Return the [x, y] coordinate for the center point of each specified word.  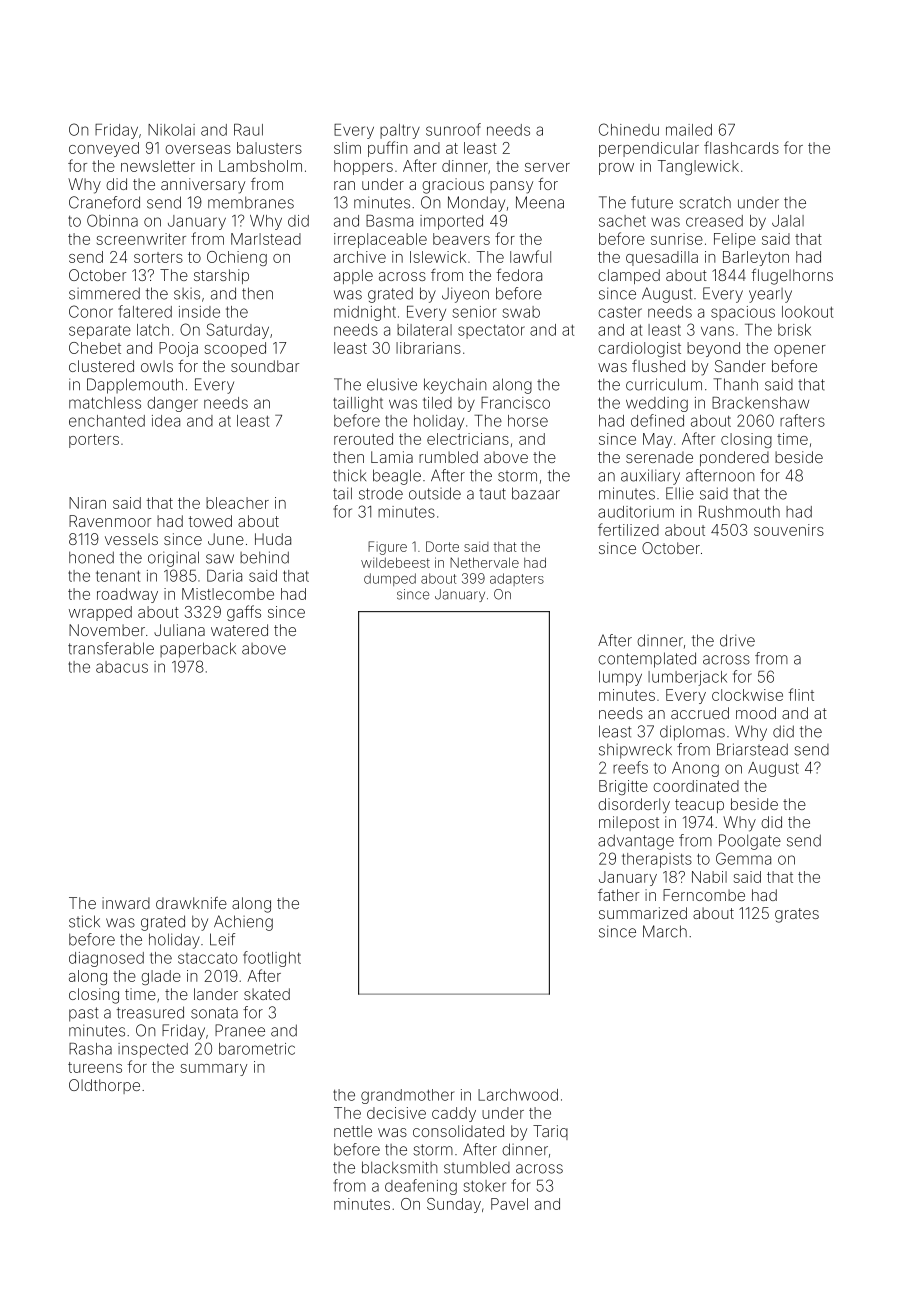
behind [264, 557]
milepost [629, 823]
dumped [390, 579]
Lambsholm [260, 166]
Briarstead [752, 749]
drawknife [191, 903]
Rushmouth [739, 512]
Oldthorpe [104, 1086]
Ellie [680, 493]
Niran [87, 503]
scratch [705, 202]
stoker [484, 1186]
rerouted [363, 439]
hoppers [363, 167]
